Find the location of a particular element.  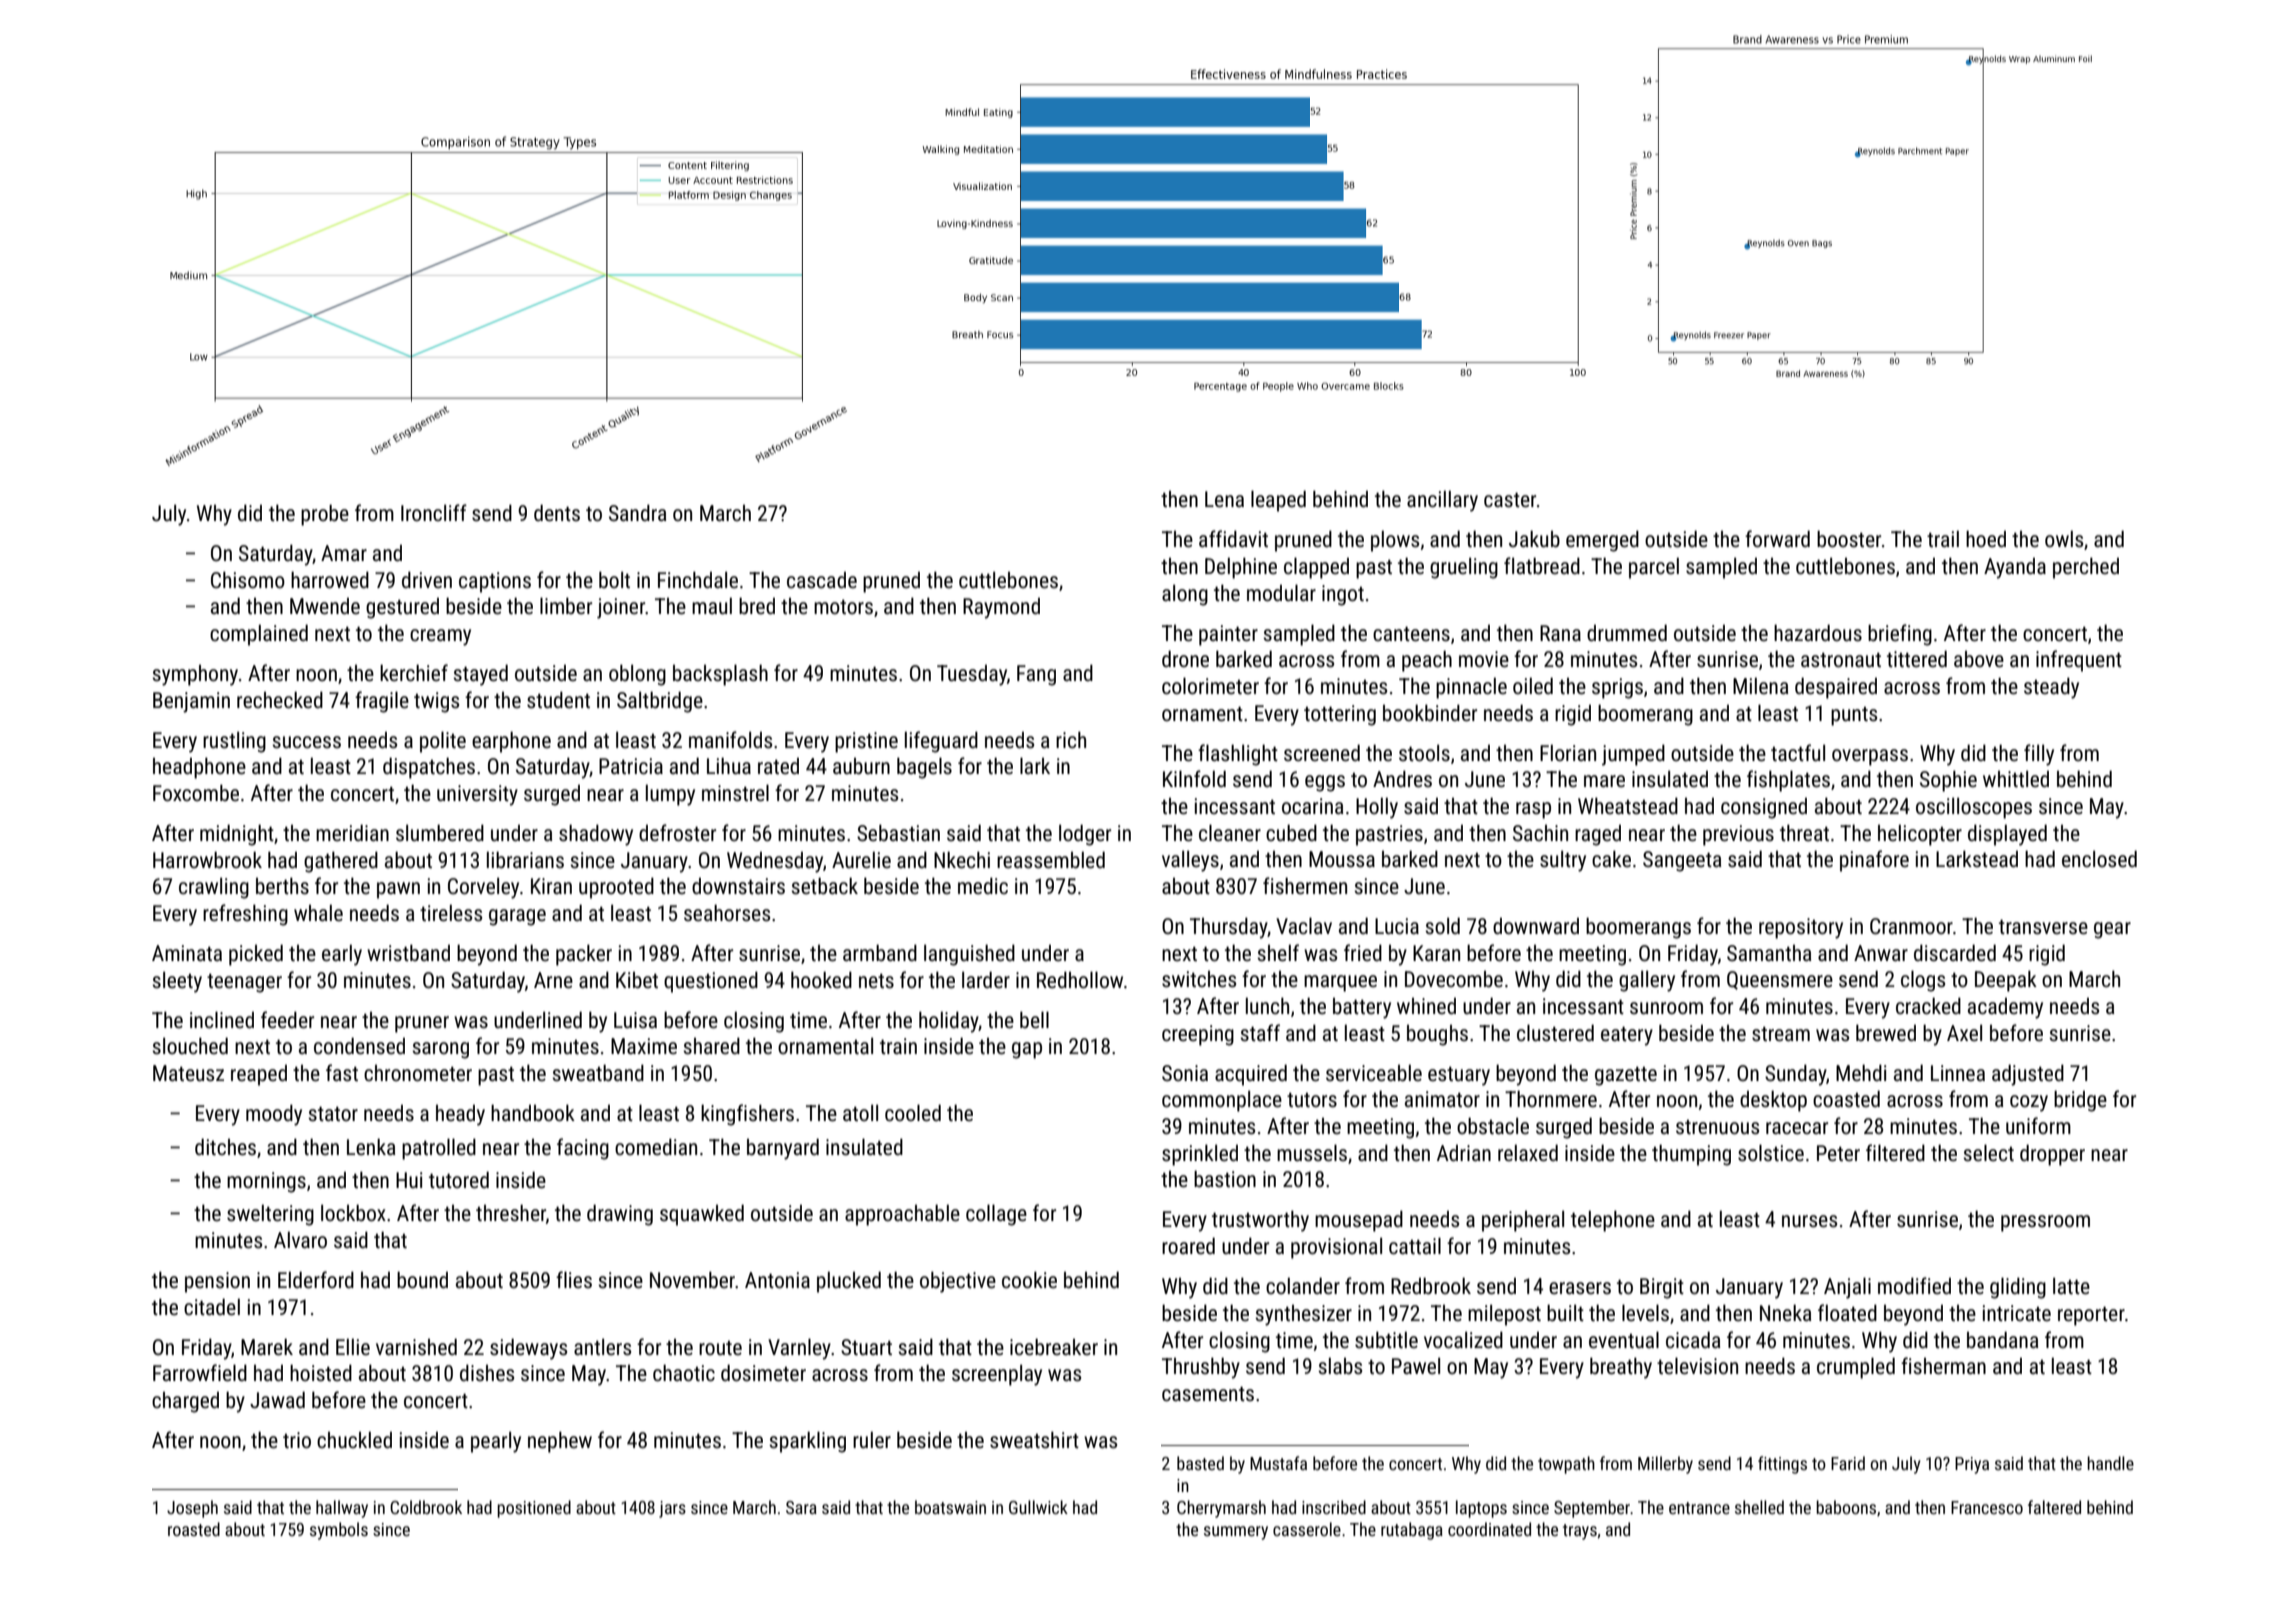

owls is located at coordinates (2064, 539).
